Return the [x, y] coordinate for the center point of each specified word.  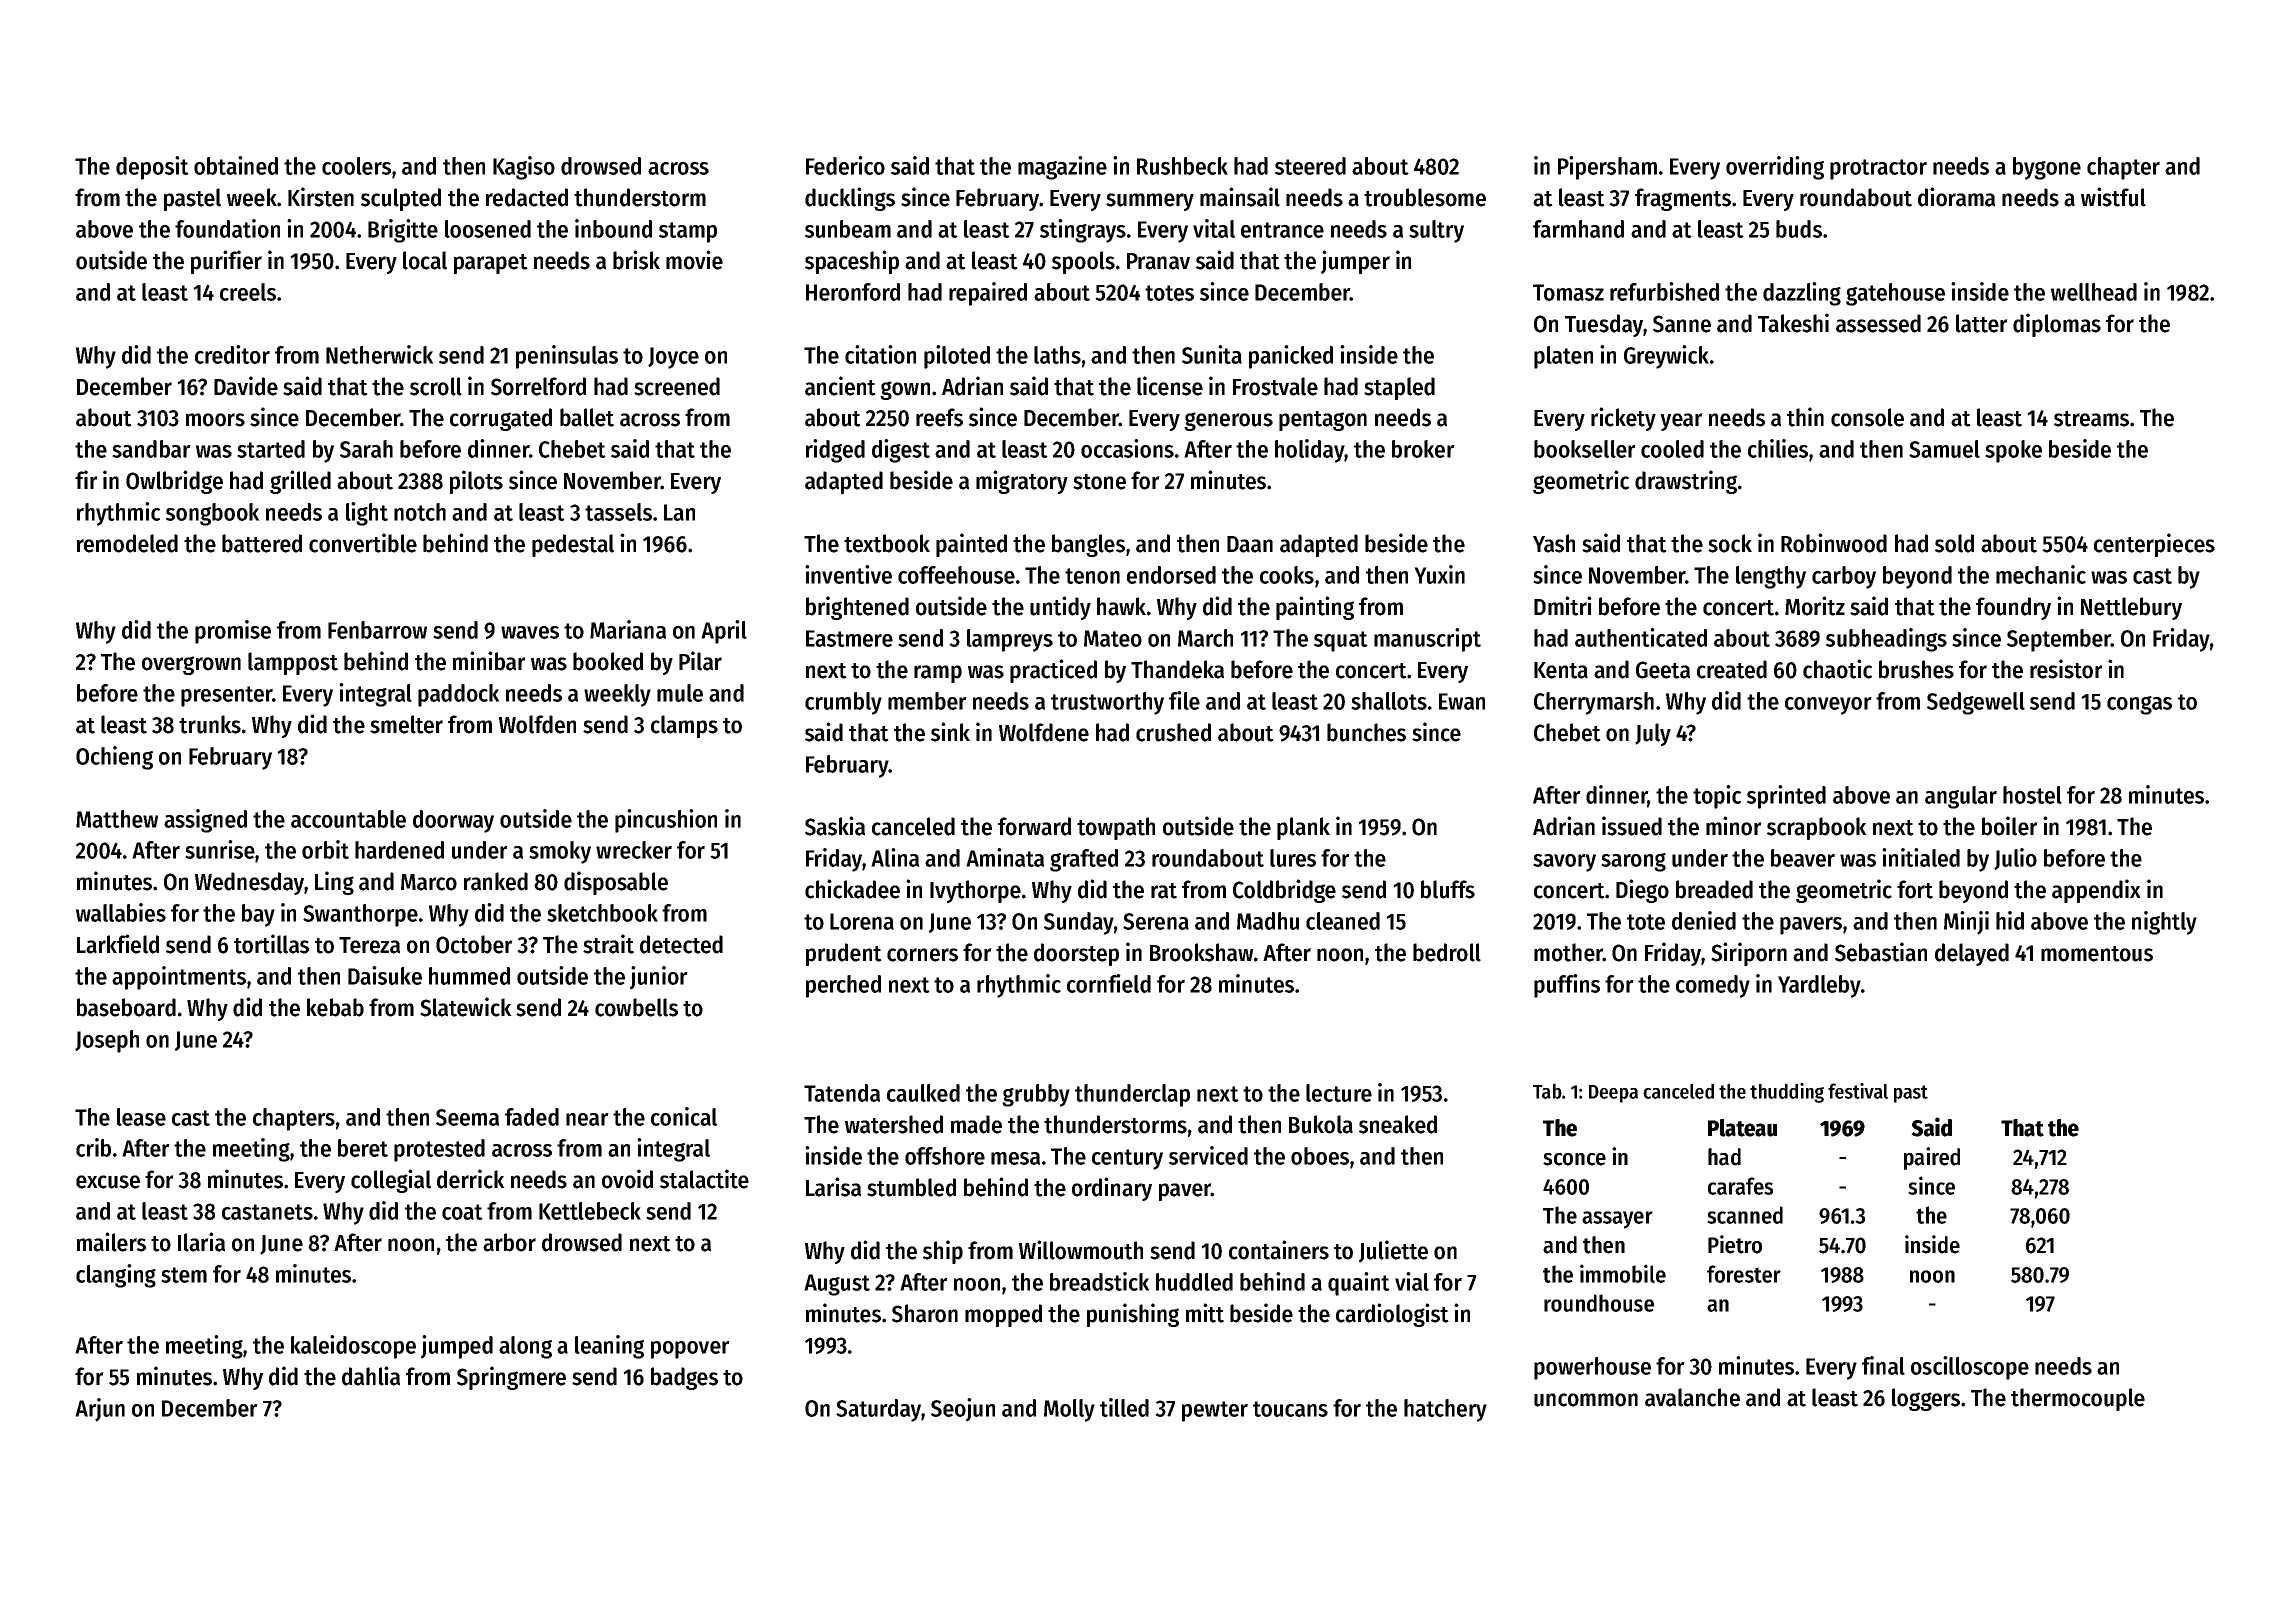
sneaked [1398, 1124]
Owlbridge [174, 482]
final [1883, 1365]
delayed [1972, 954]
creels [248, 292]
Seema [467, 1117]
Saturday [878, 1410]
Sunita [1212, 354]
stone [1099, 482]
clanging [116, 1276]
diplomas [2057, 325]
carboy [1844, 577]
